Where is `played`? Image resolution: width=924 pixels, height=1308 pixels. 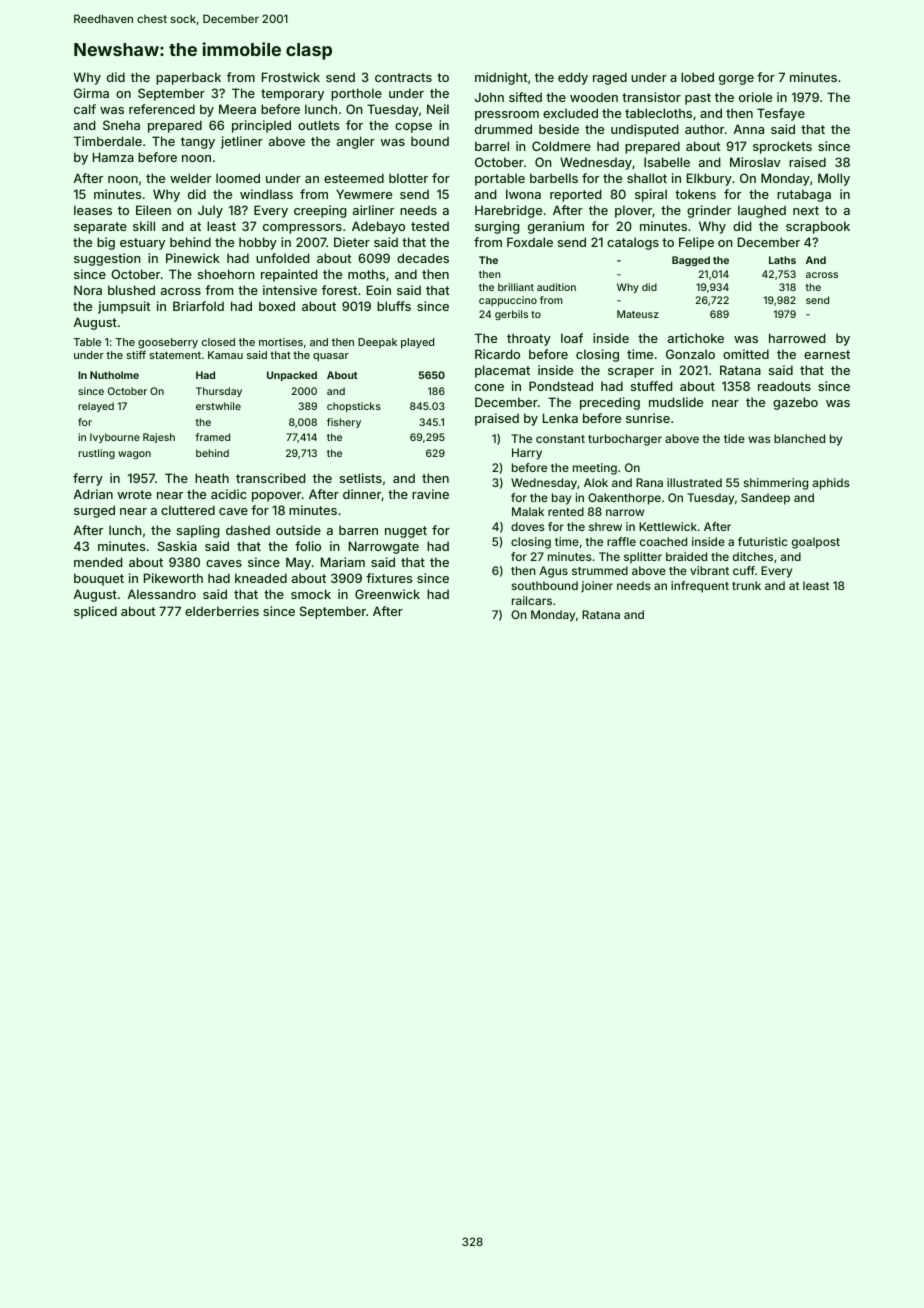
played is located at coordinates (417, 343).
